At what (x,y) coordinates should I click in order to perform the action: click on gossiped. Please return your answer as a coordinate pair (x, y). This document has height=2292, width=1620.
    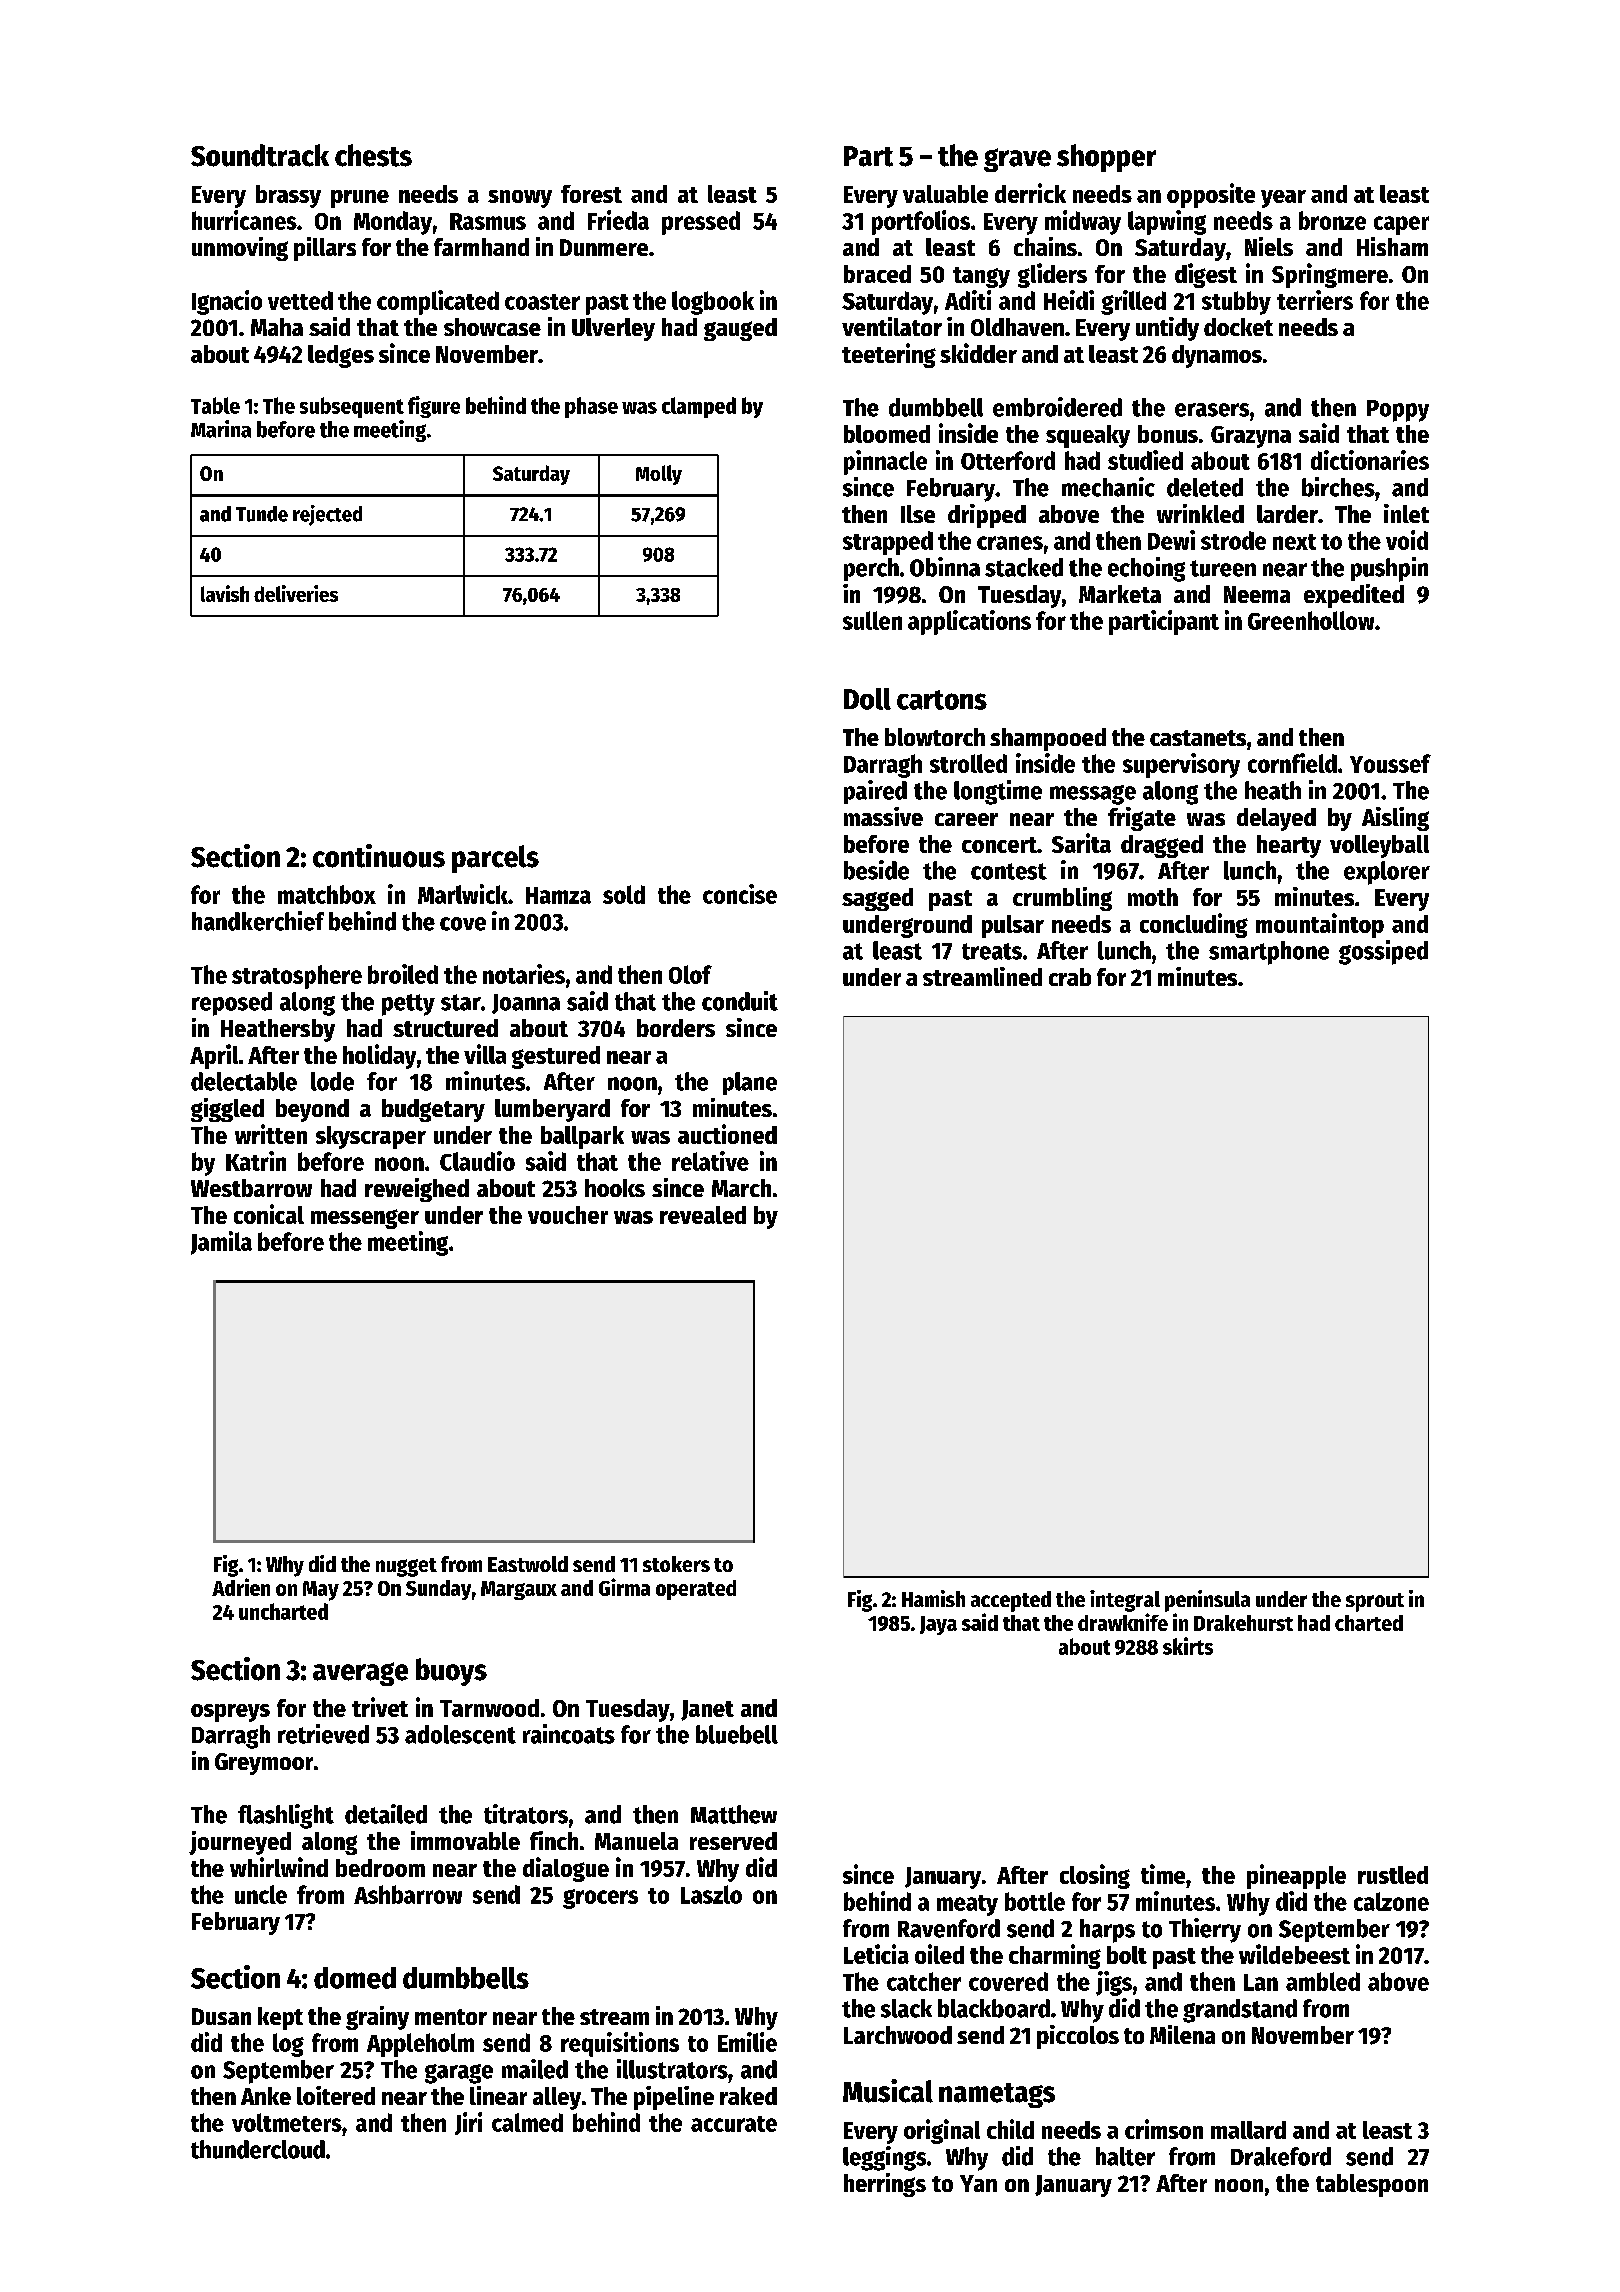
    Looking at the image, I should click on (1383, 952).
